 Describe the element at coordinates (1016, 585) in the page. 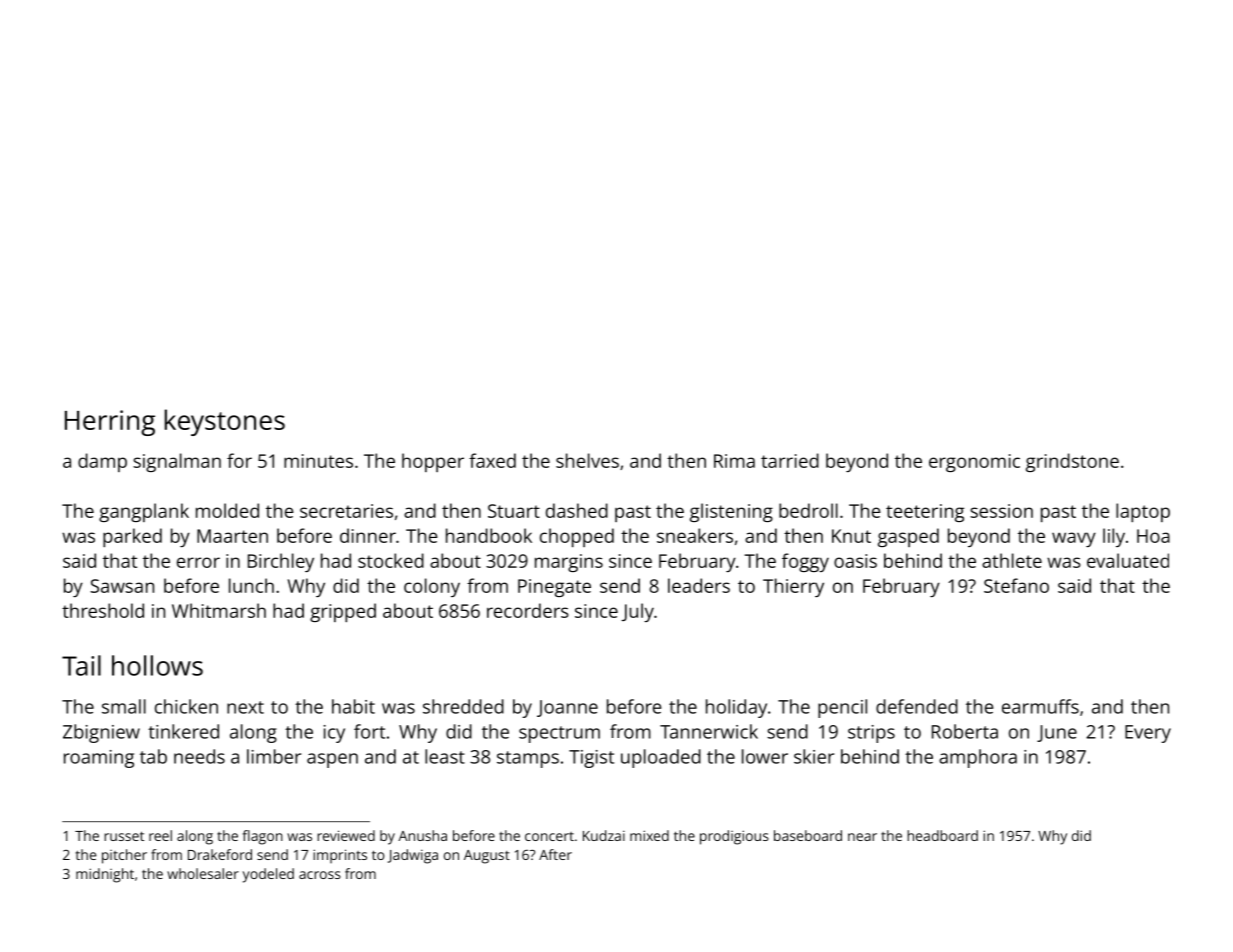

I see `Stefano` at that location.
